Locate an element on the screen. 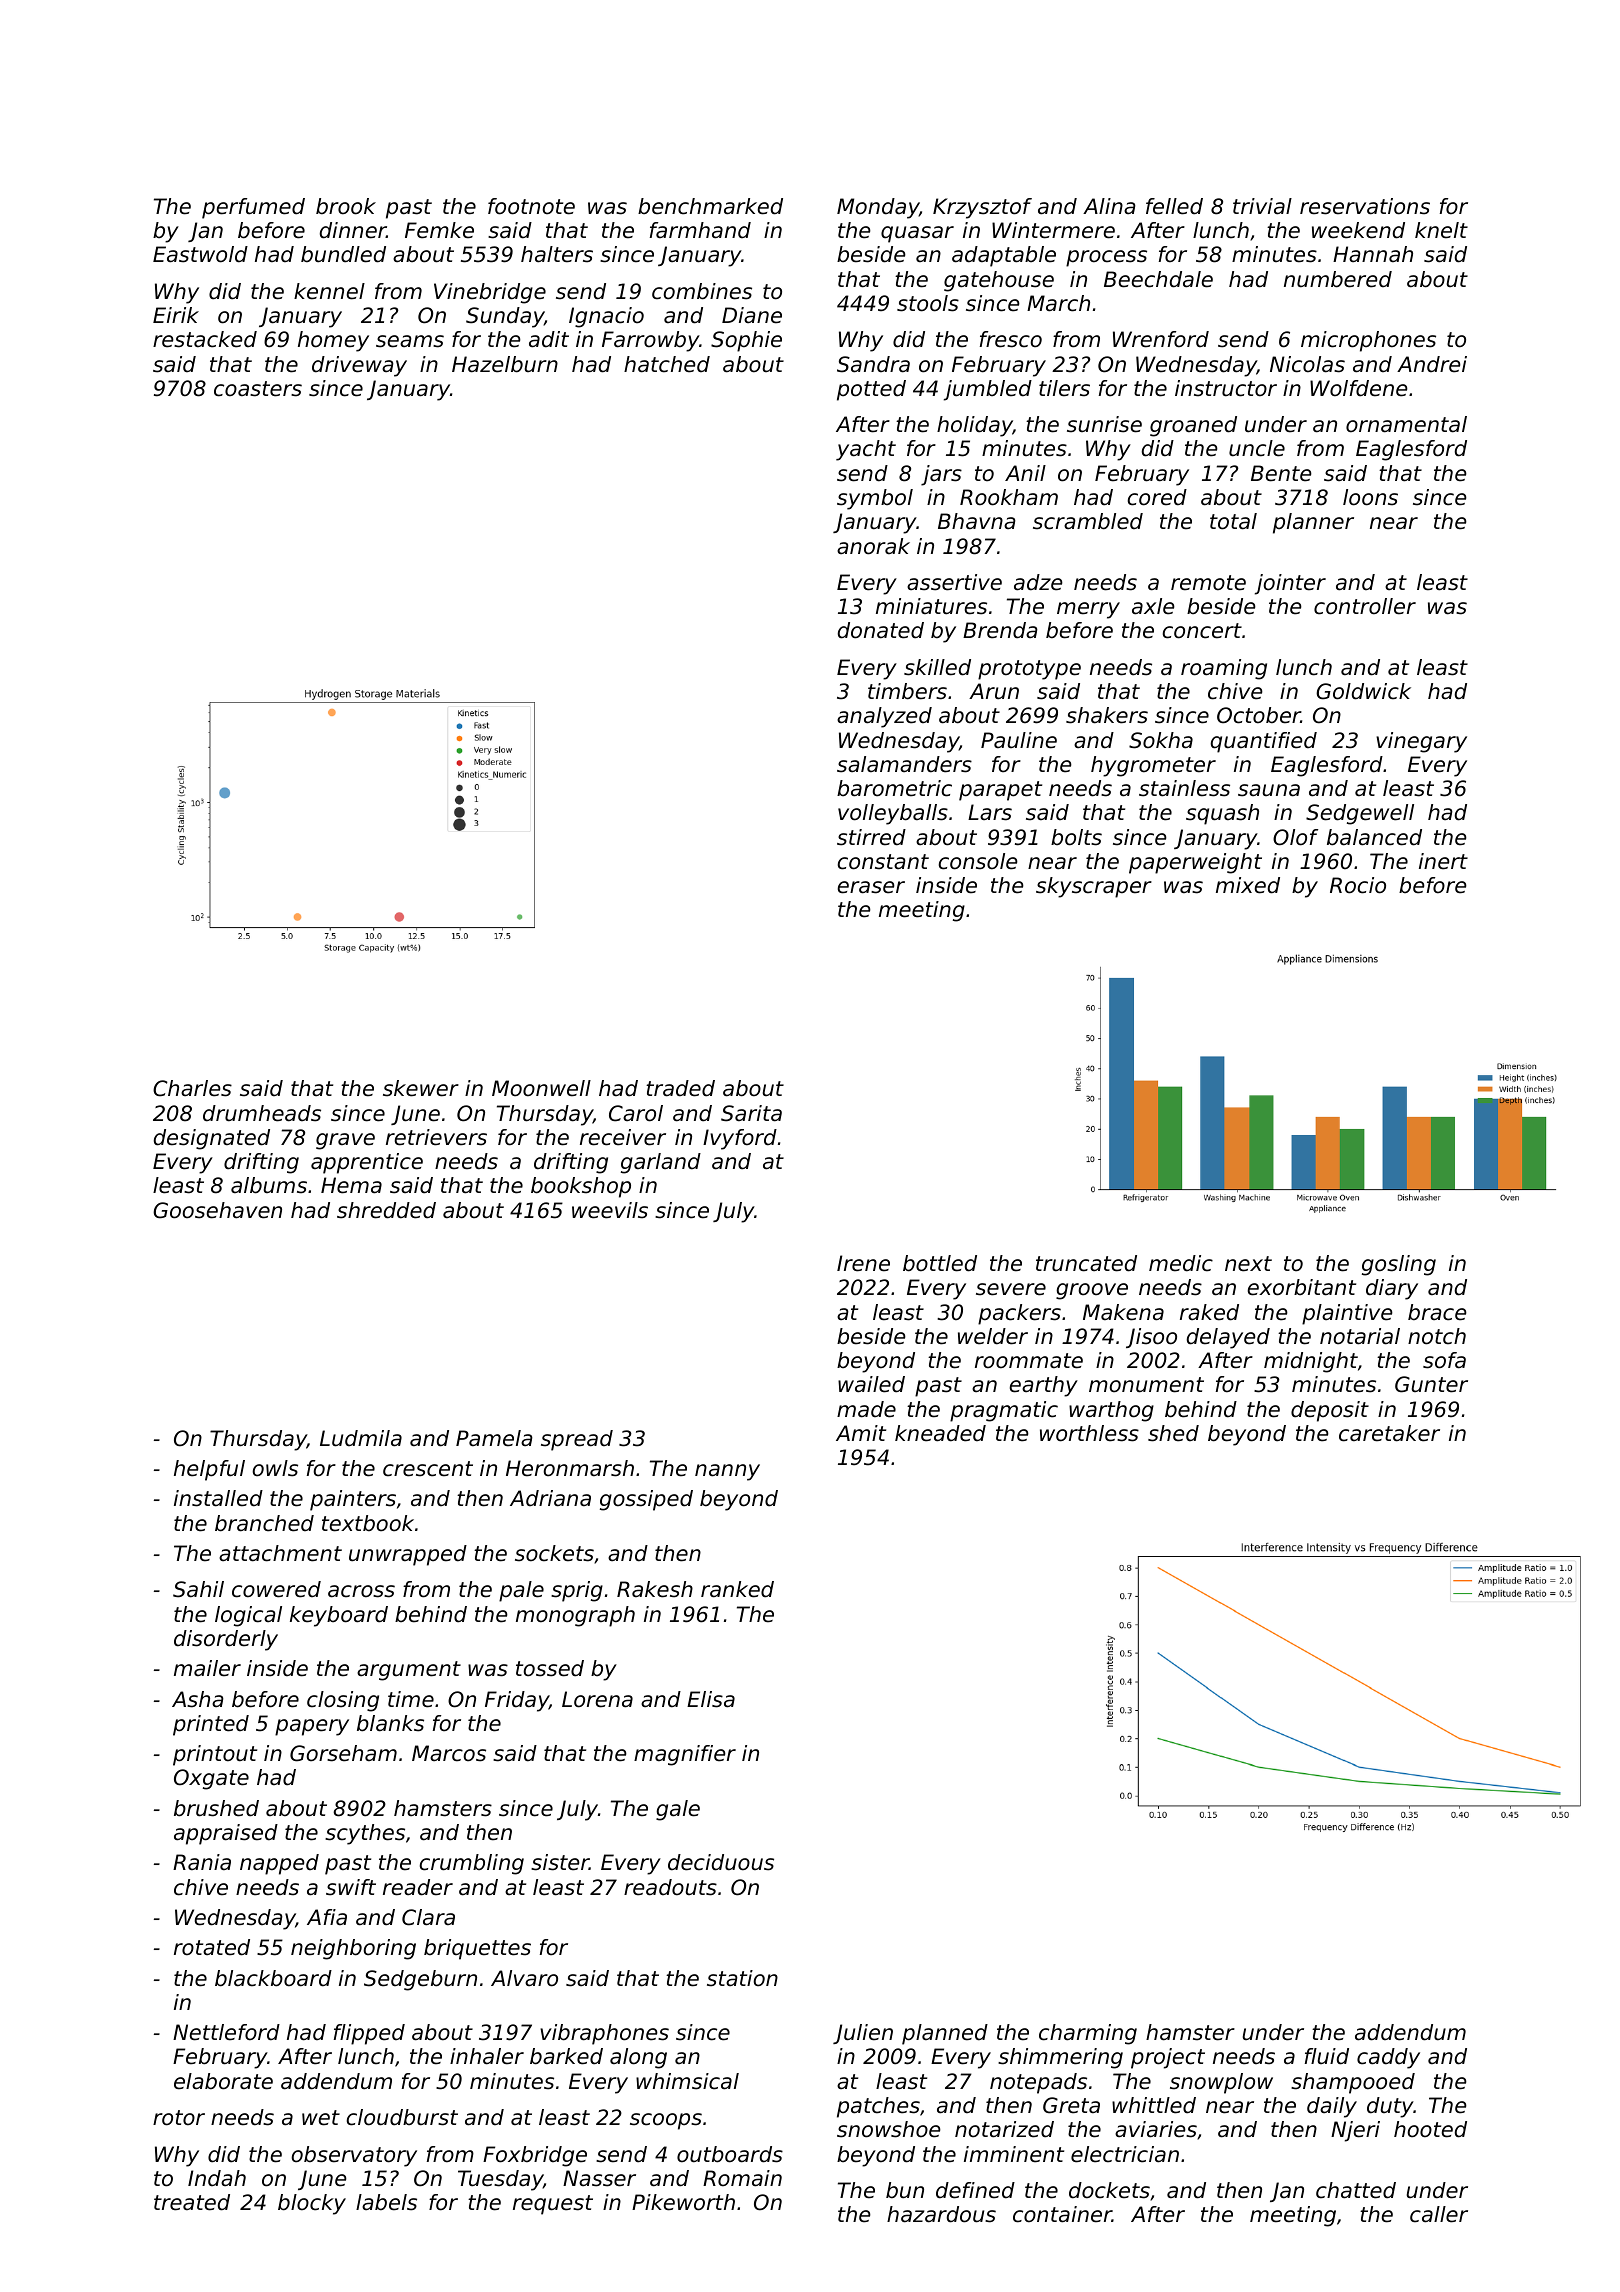 The height and width of the screenshot is (2292, 1620). anorak is located at coordinates (873, 546).
